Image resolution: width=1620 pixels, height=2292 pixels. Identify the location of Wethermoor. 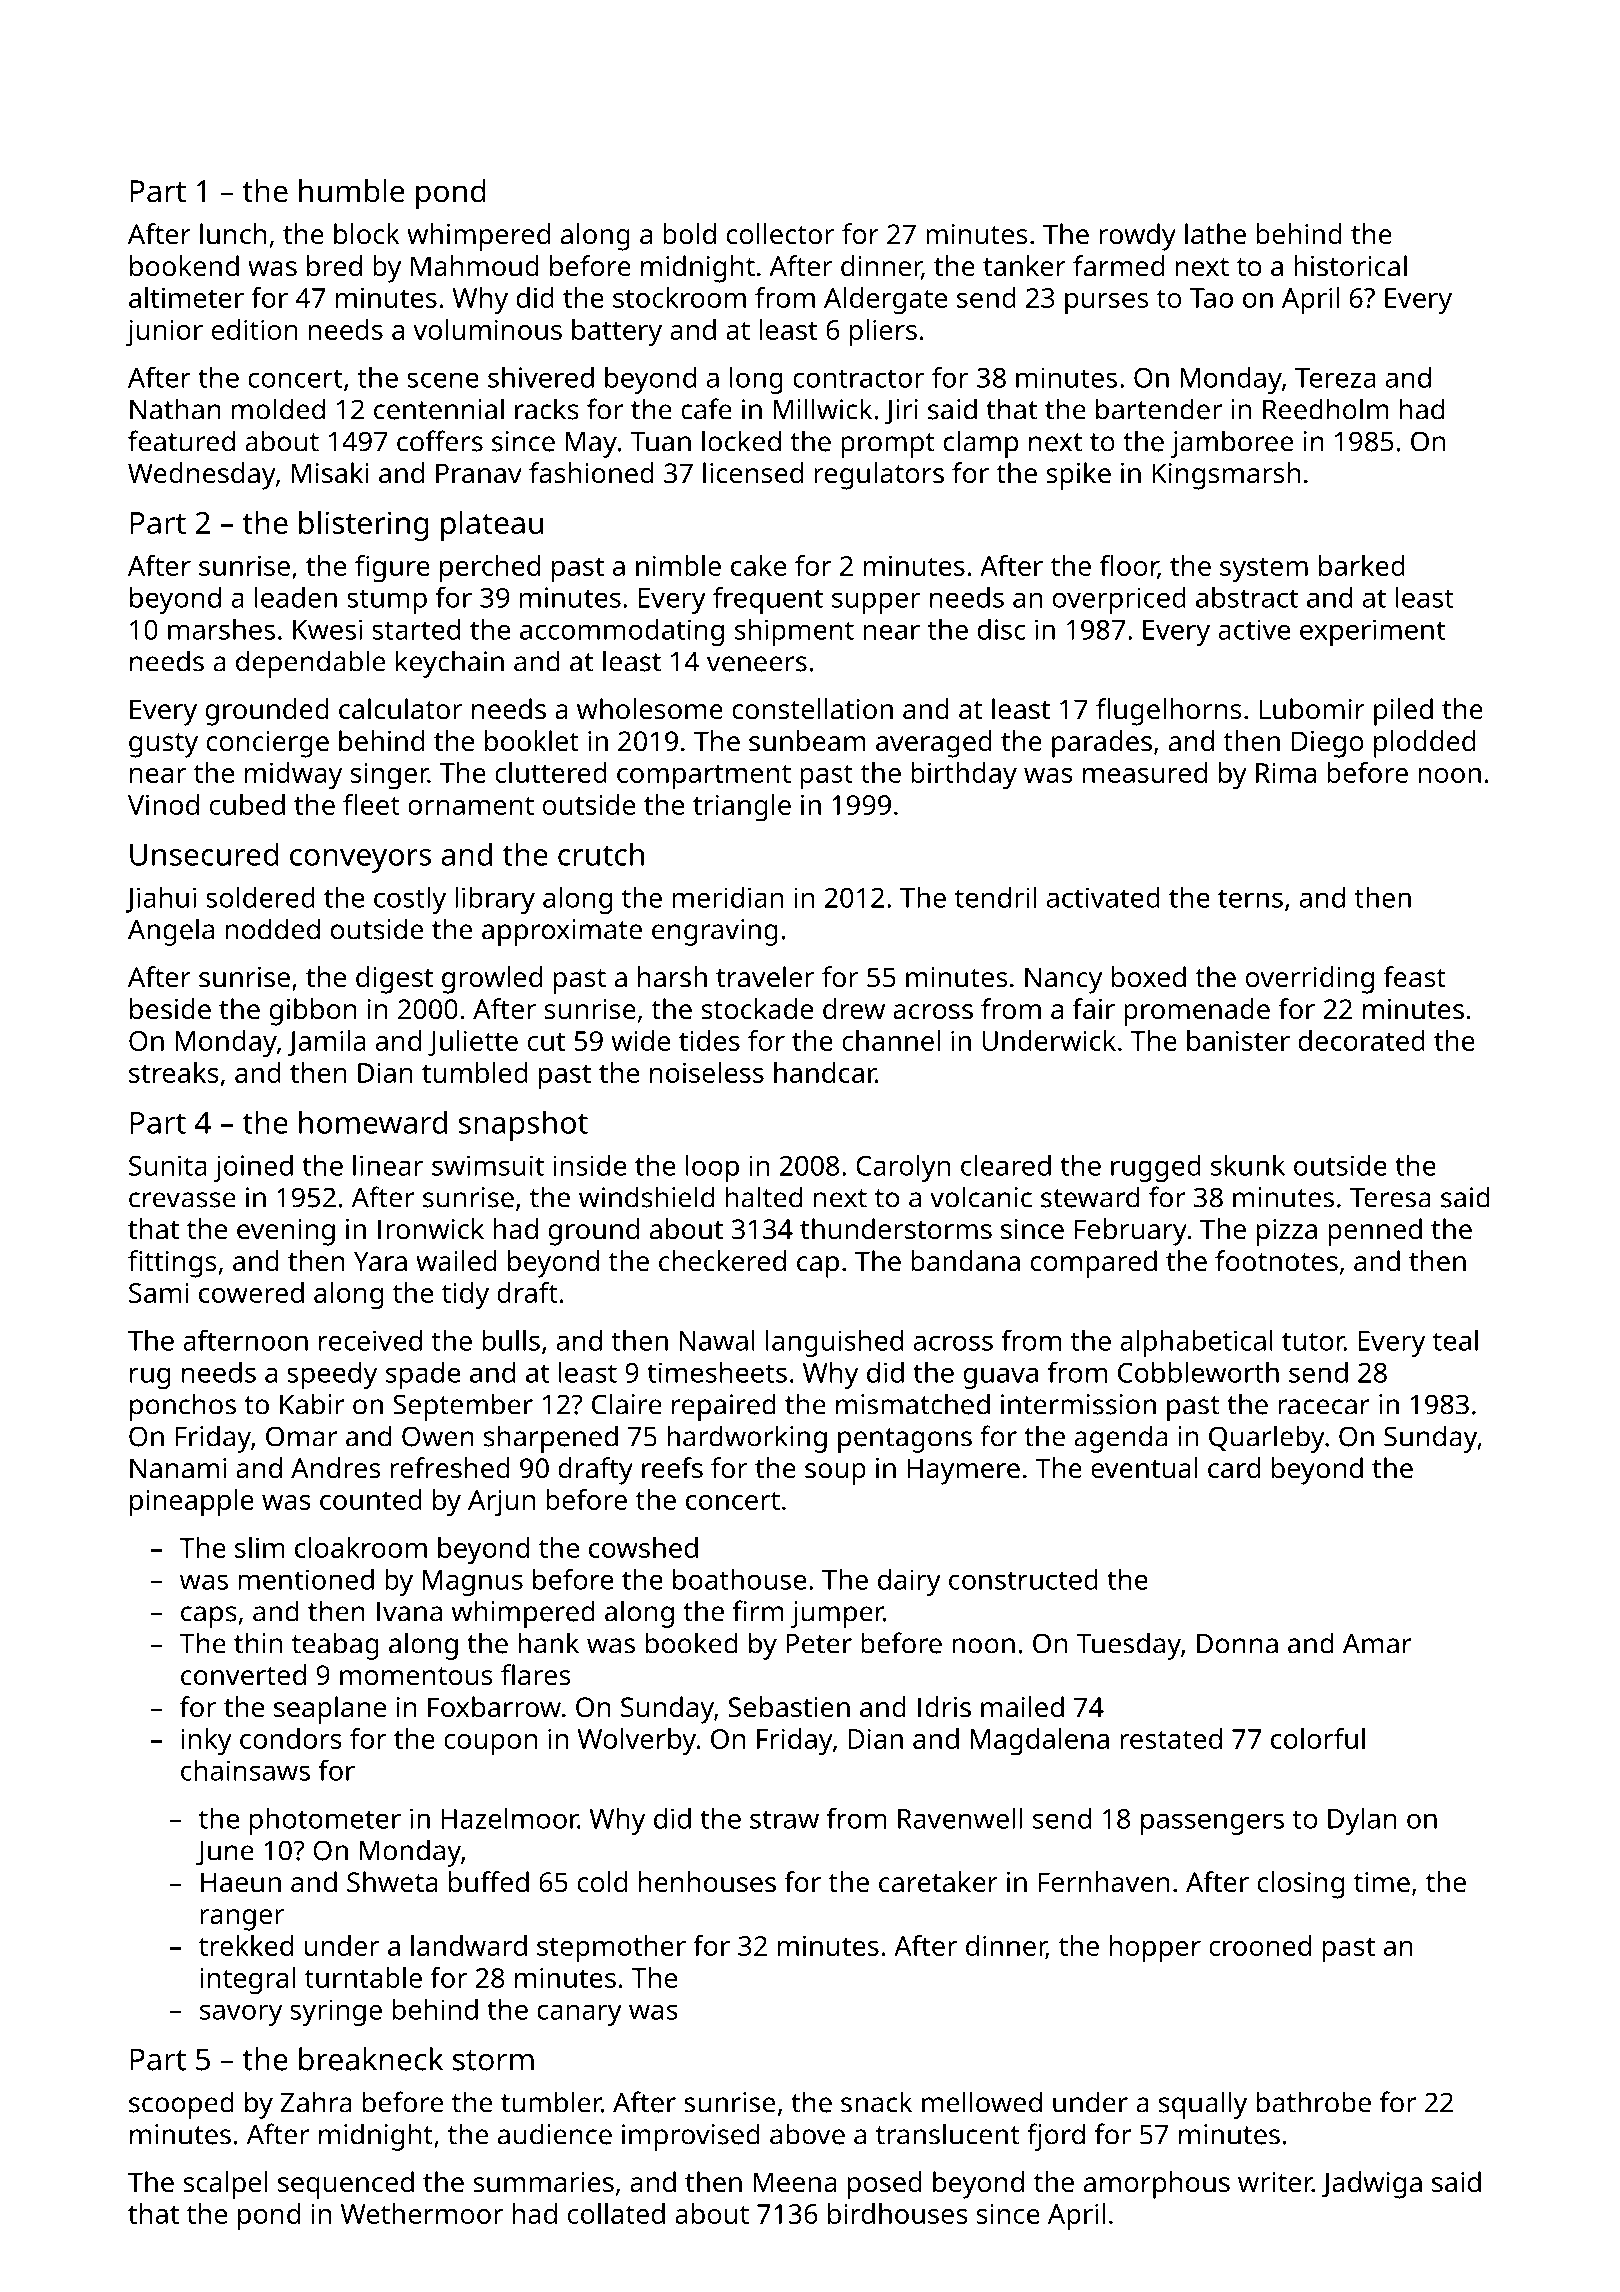
(422, 2213).
